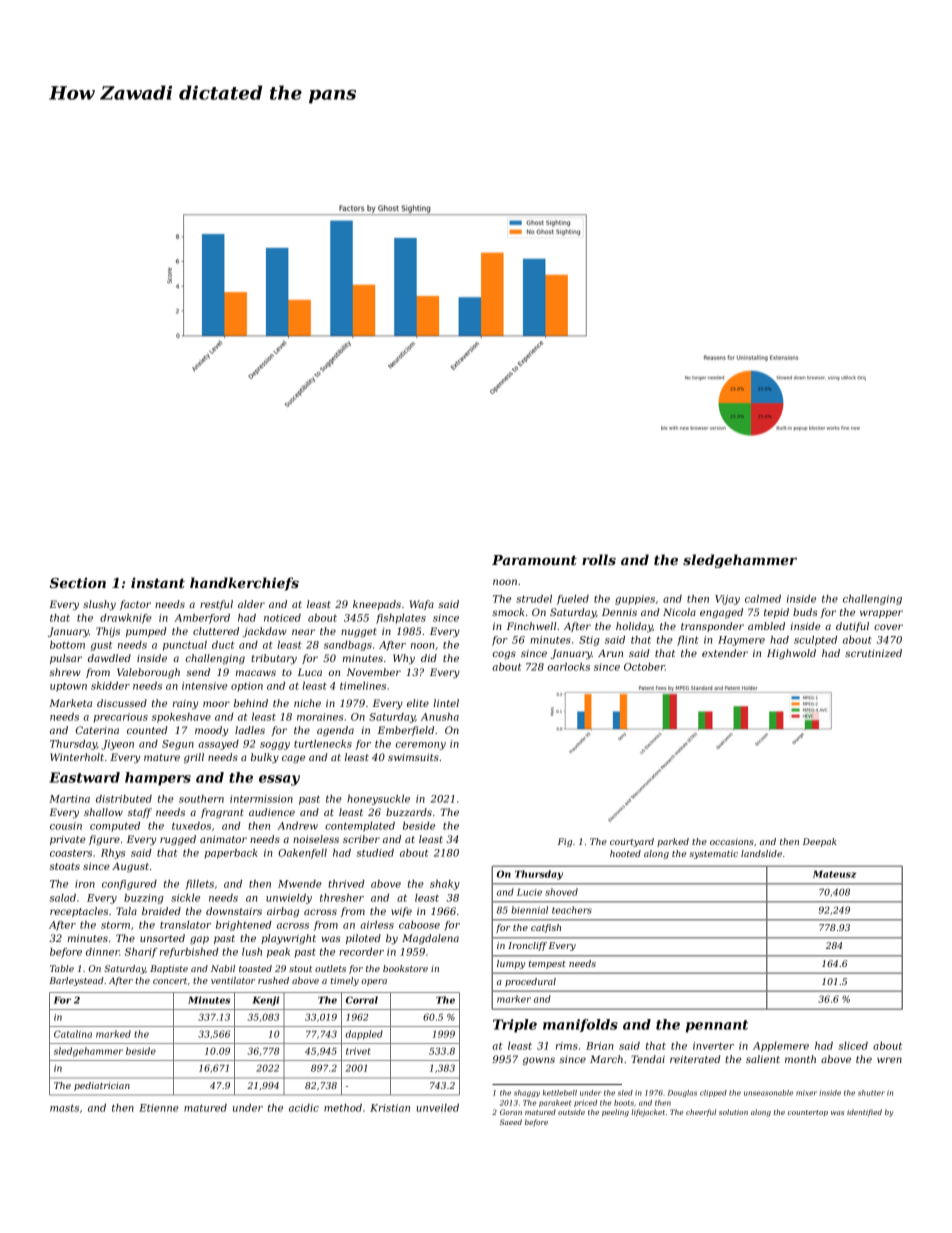 Image resolution: width=952 pixels, height=1233 pixels. Describe the element at coordinates (159, 1108) in the page. I see `Etienne` at that location.
